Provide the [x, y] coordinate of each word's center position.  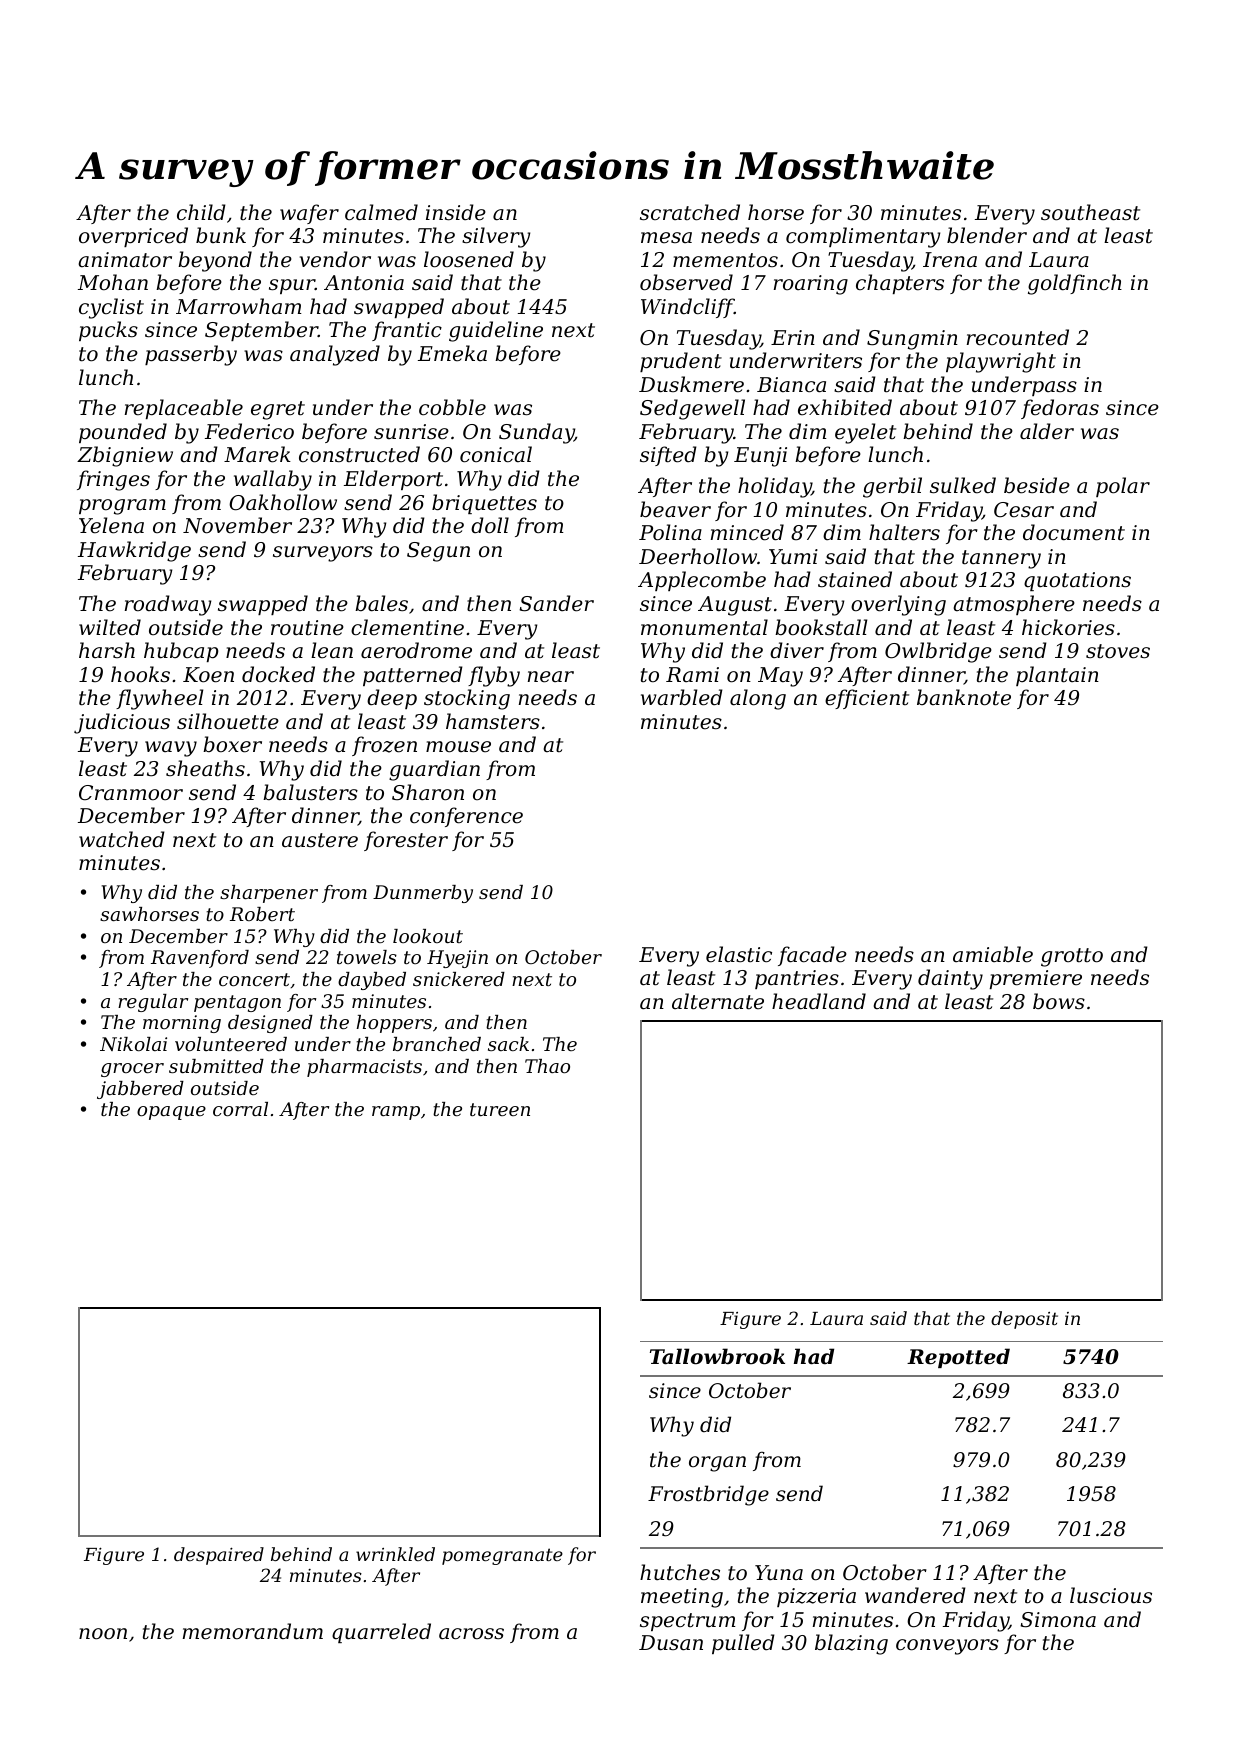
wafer [309, 214]
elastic [739, 954]
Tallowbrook [717, 1356]
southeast [1090, 212]
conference [466, 817]
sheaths [205, 768]
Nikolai [133, 1044]
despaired [219, 1556]
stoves [1118, 651]
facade [812, 956]
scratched [690, 212]
